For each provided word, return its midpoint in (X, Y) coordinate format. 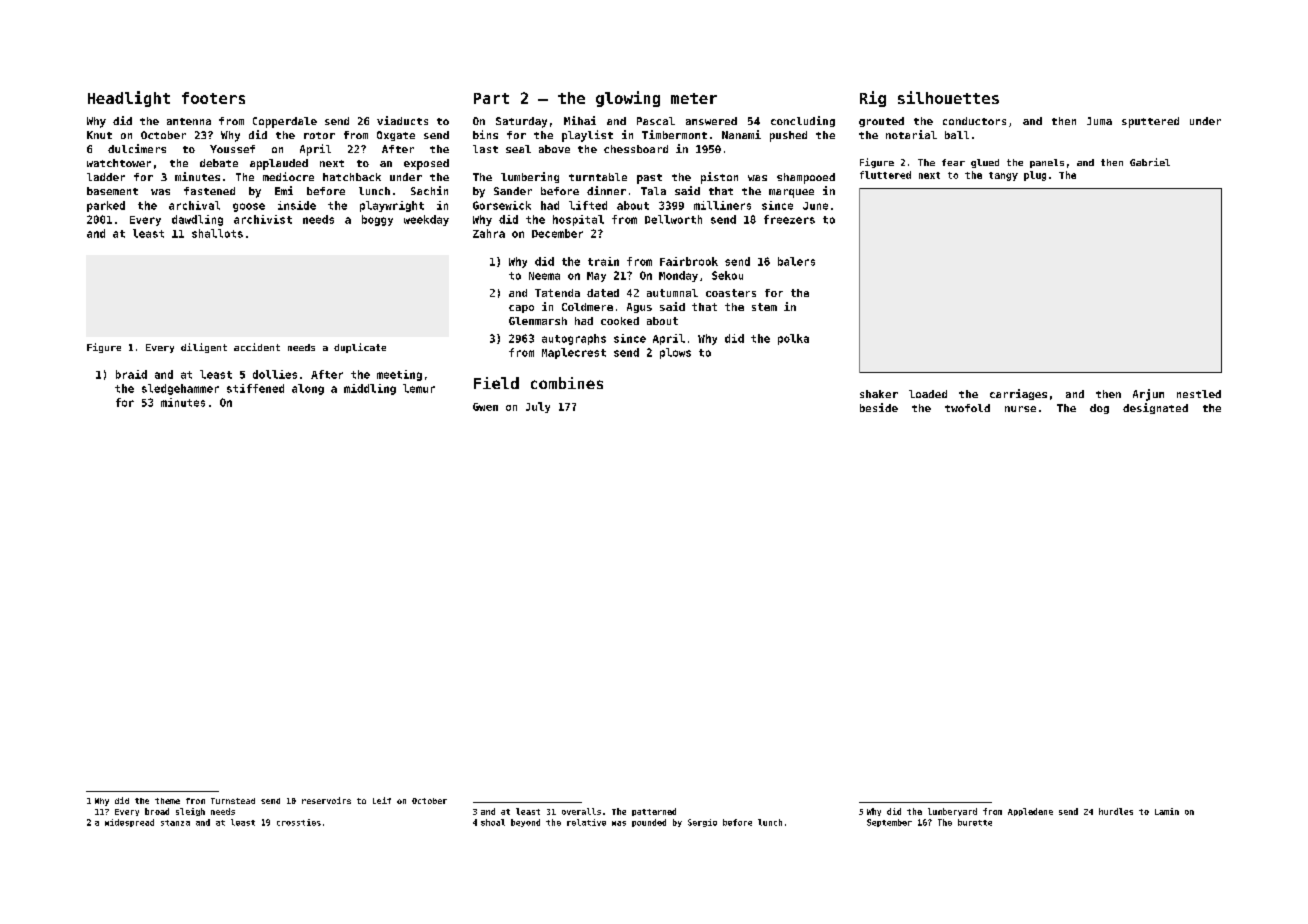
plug (1035, 176)
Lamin (1167, 811)
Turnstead (233, 801)
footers (213, 98)
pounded (649, 823)
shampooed (806, 178)
